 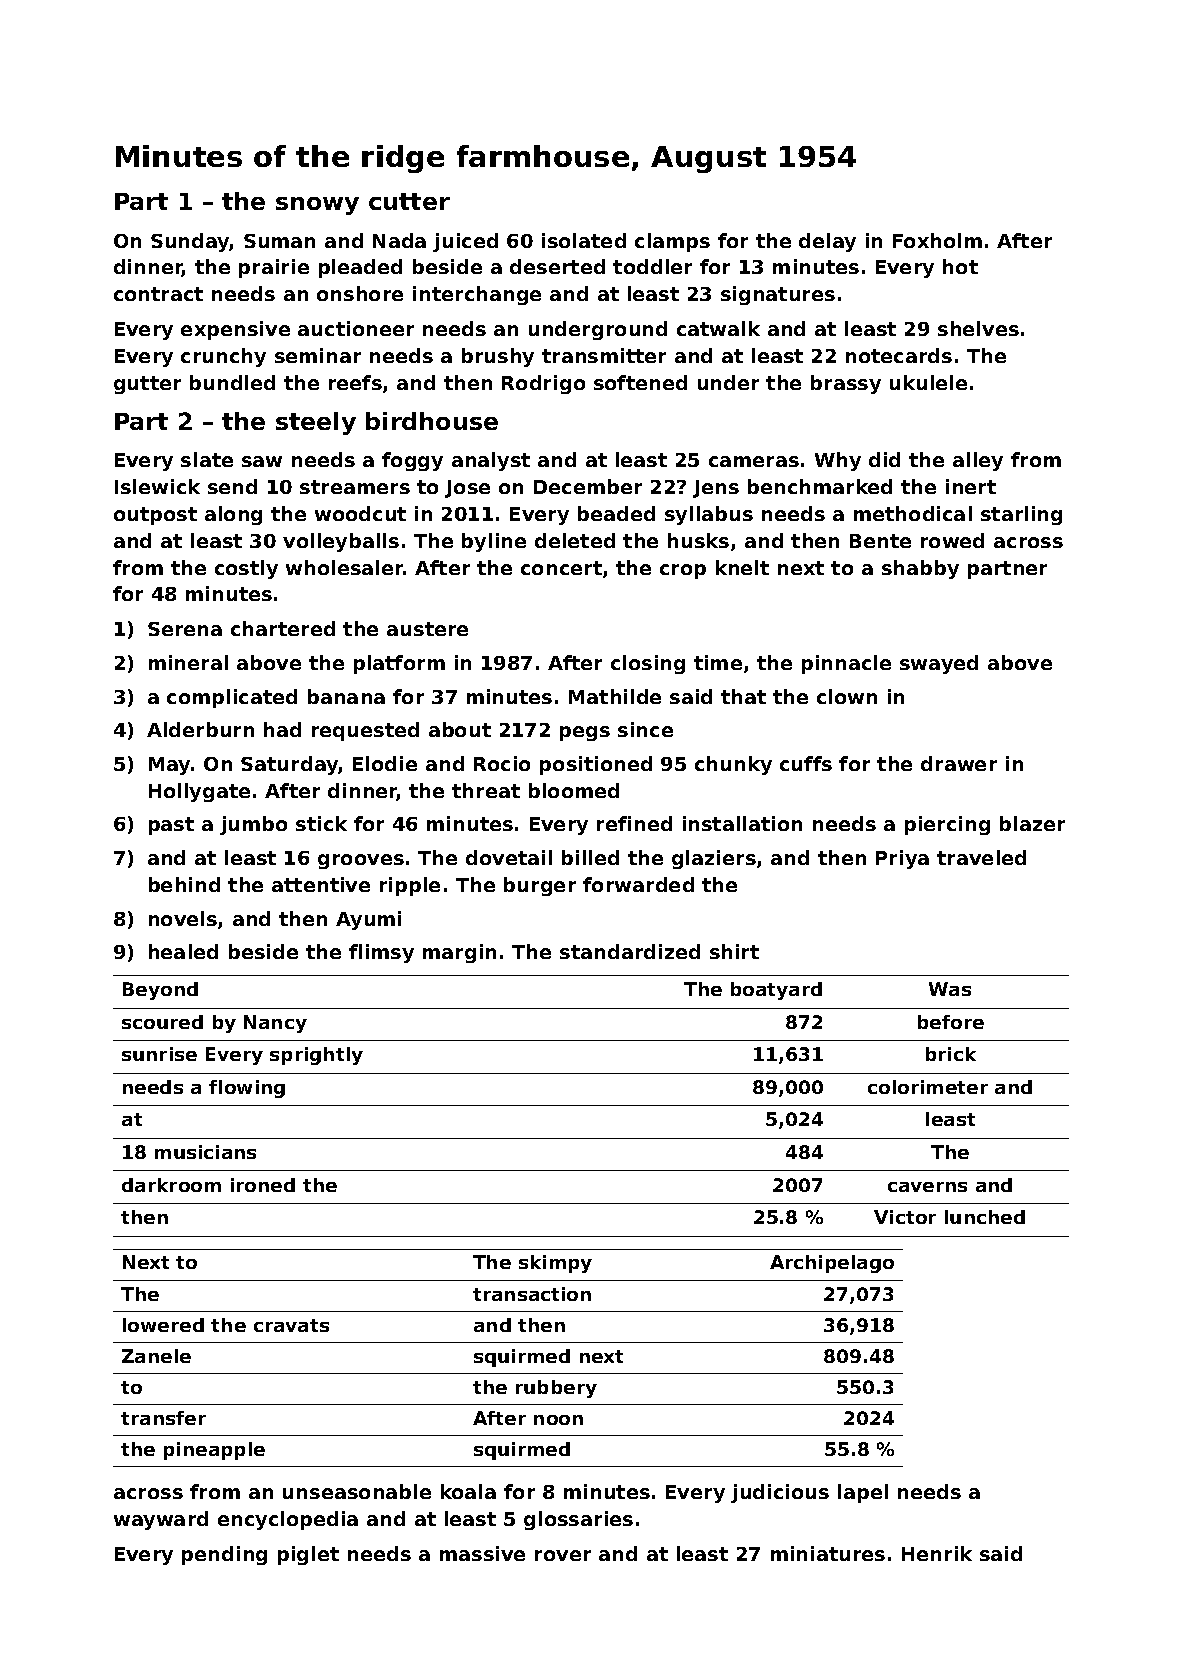 I want to click on byline, so click(x=494, y=542).
